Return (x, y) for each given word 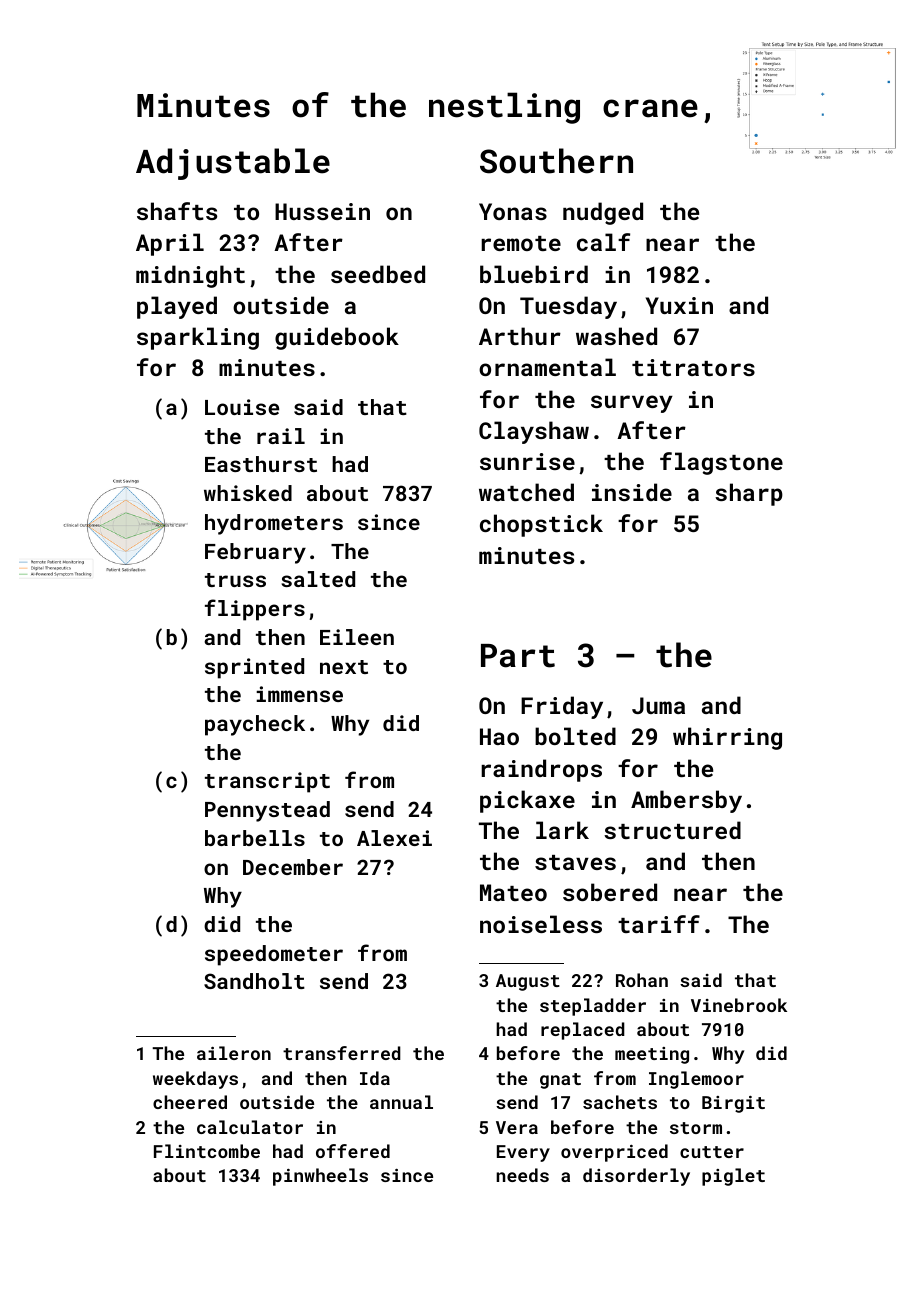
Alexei (394, 838)
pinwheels (320, 1177)
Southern (556, 161)
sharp (749, 494)
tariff (659, 924)
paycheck (255, 725)
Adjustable (233, 164)
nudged (603, 213)
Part (518, 656)
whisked (248, 493)
